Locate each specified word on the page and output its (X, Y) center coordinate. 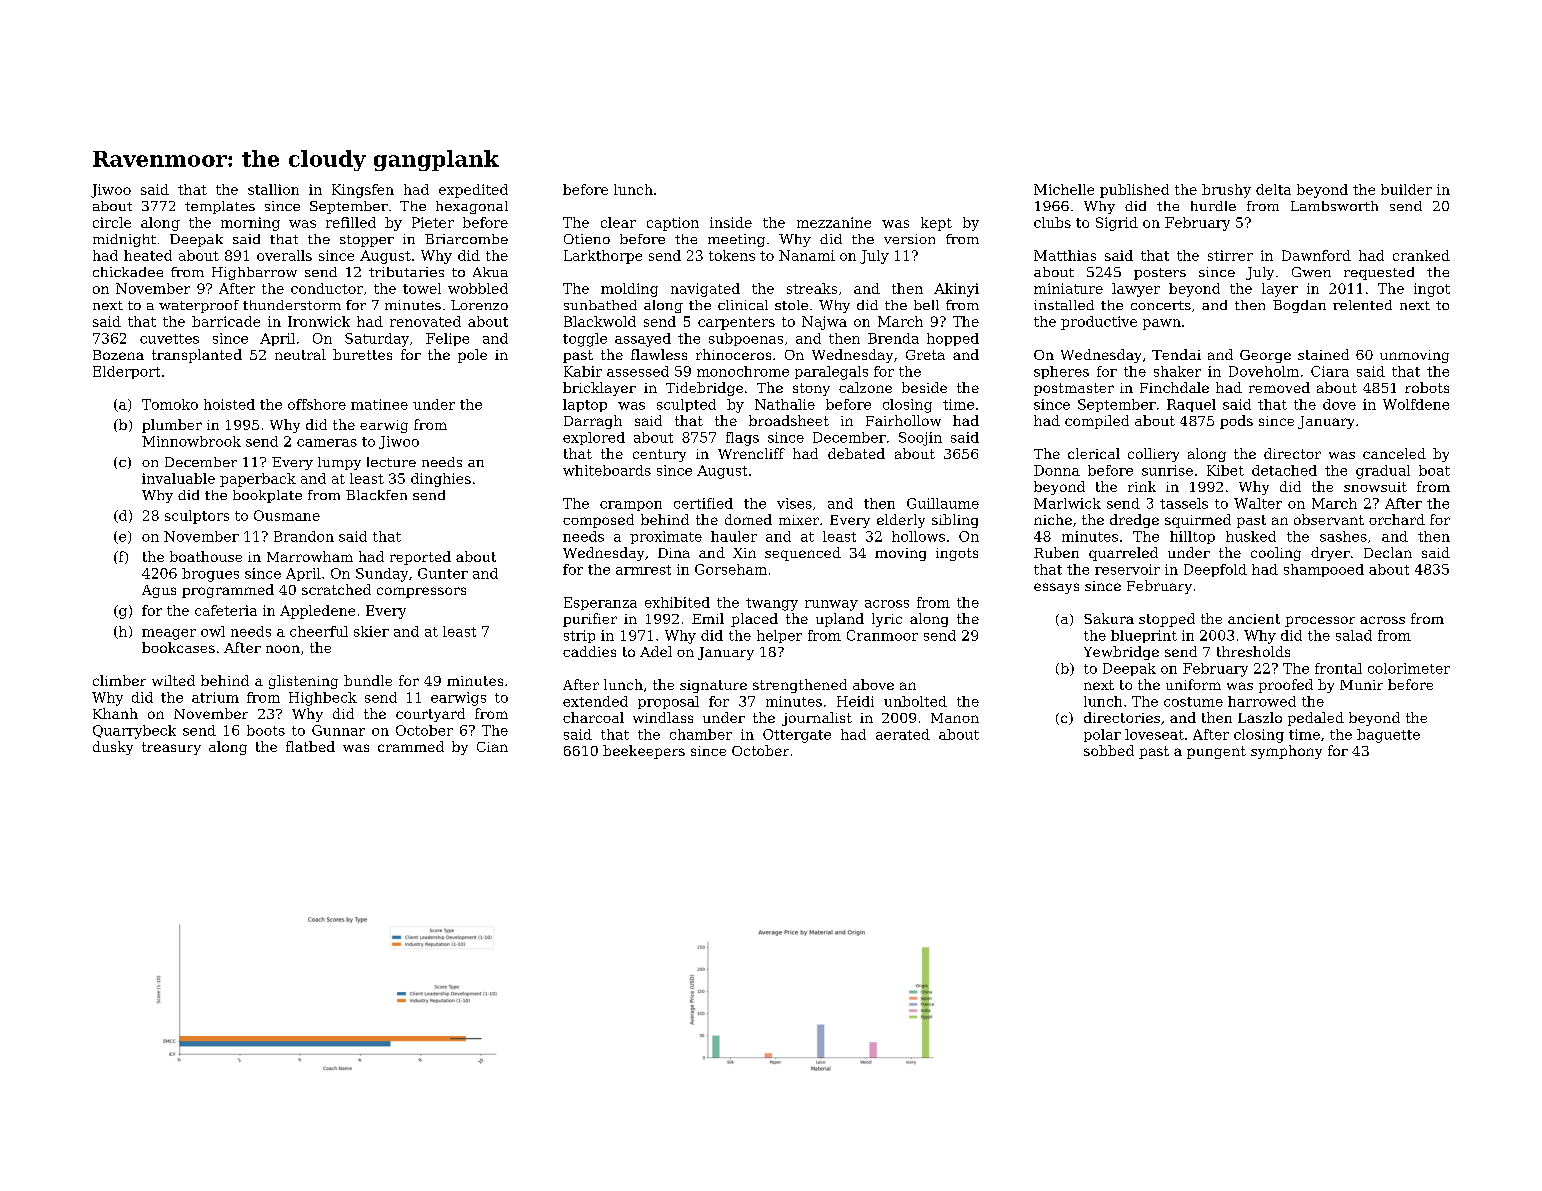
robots (1427, 387)
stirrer (1230, 255)
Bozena (118, 355)
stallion (273, 189)
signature (713, 686)
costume (1193, 702)
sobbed (1109, 750)
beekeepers (644, 752)
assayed (643, 340)
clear (618, 222)
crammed (411, 746)
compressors (421, 592)
